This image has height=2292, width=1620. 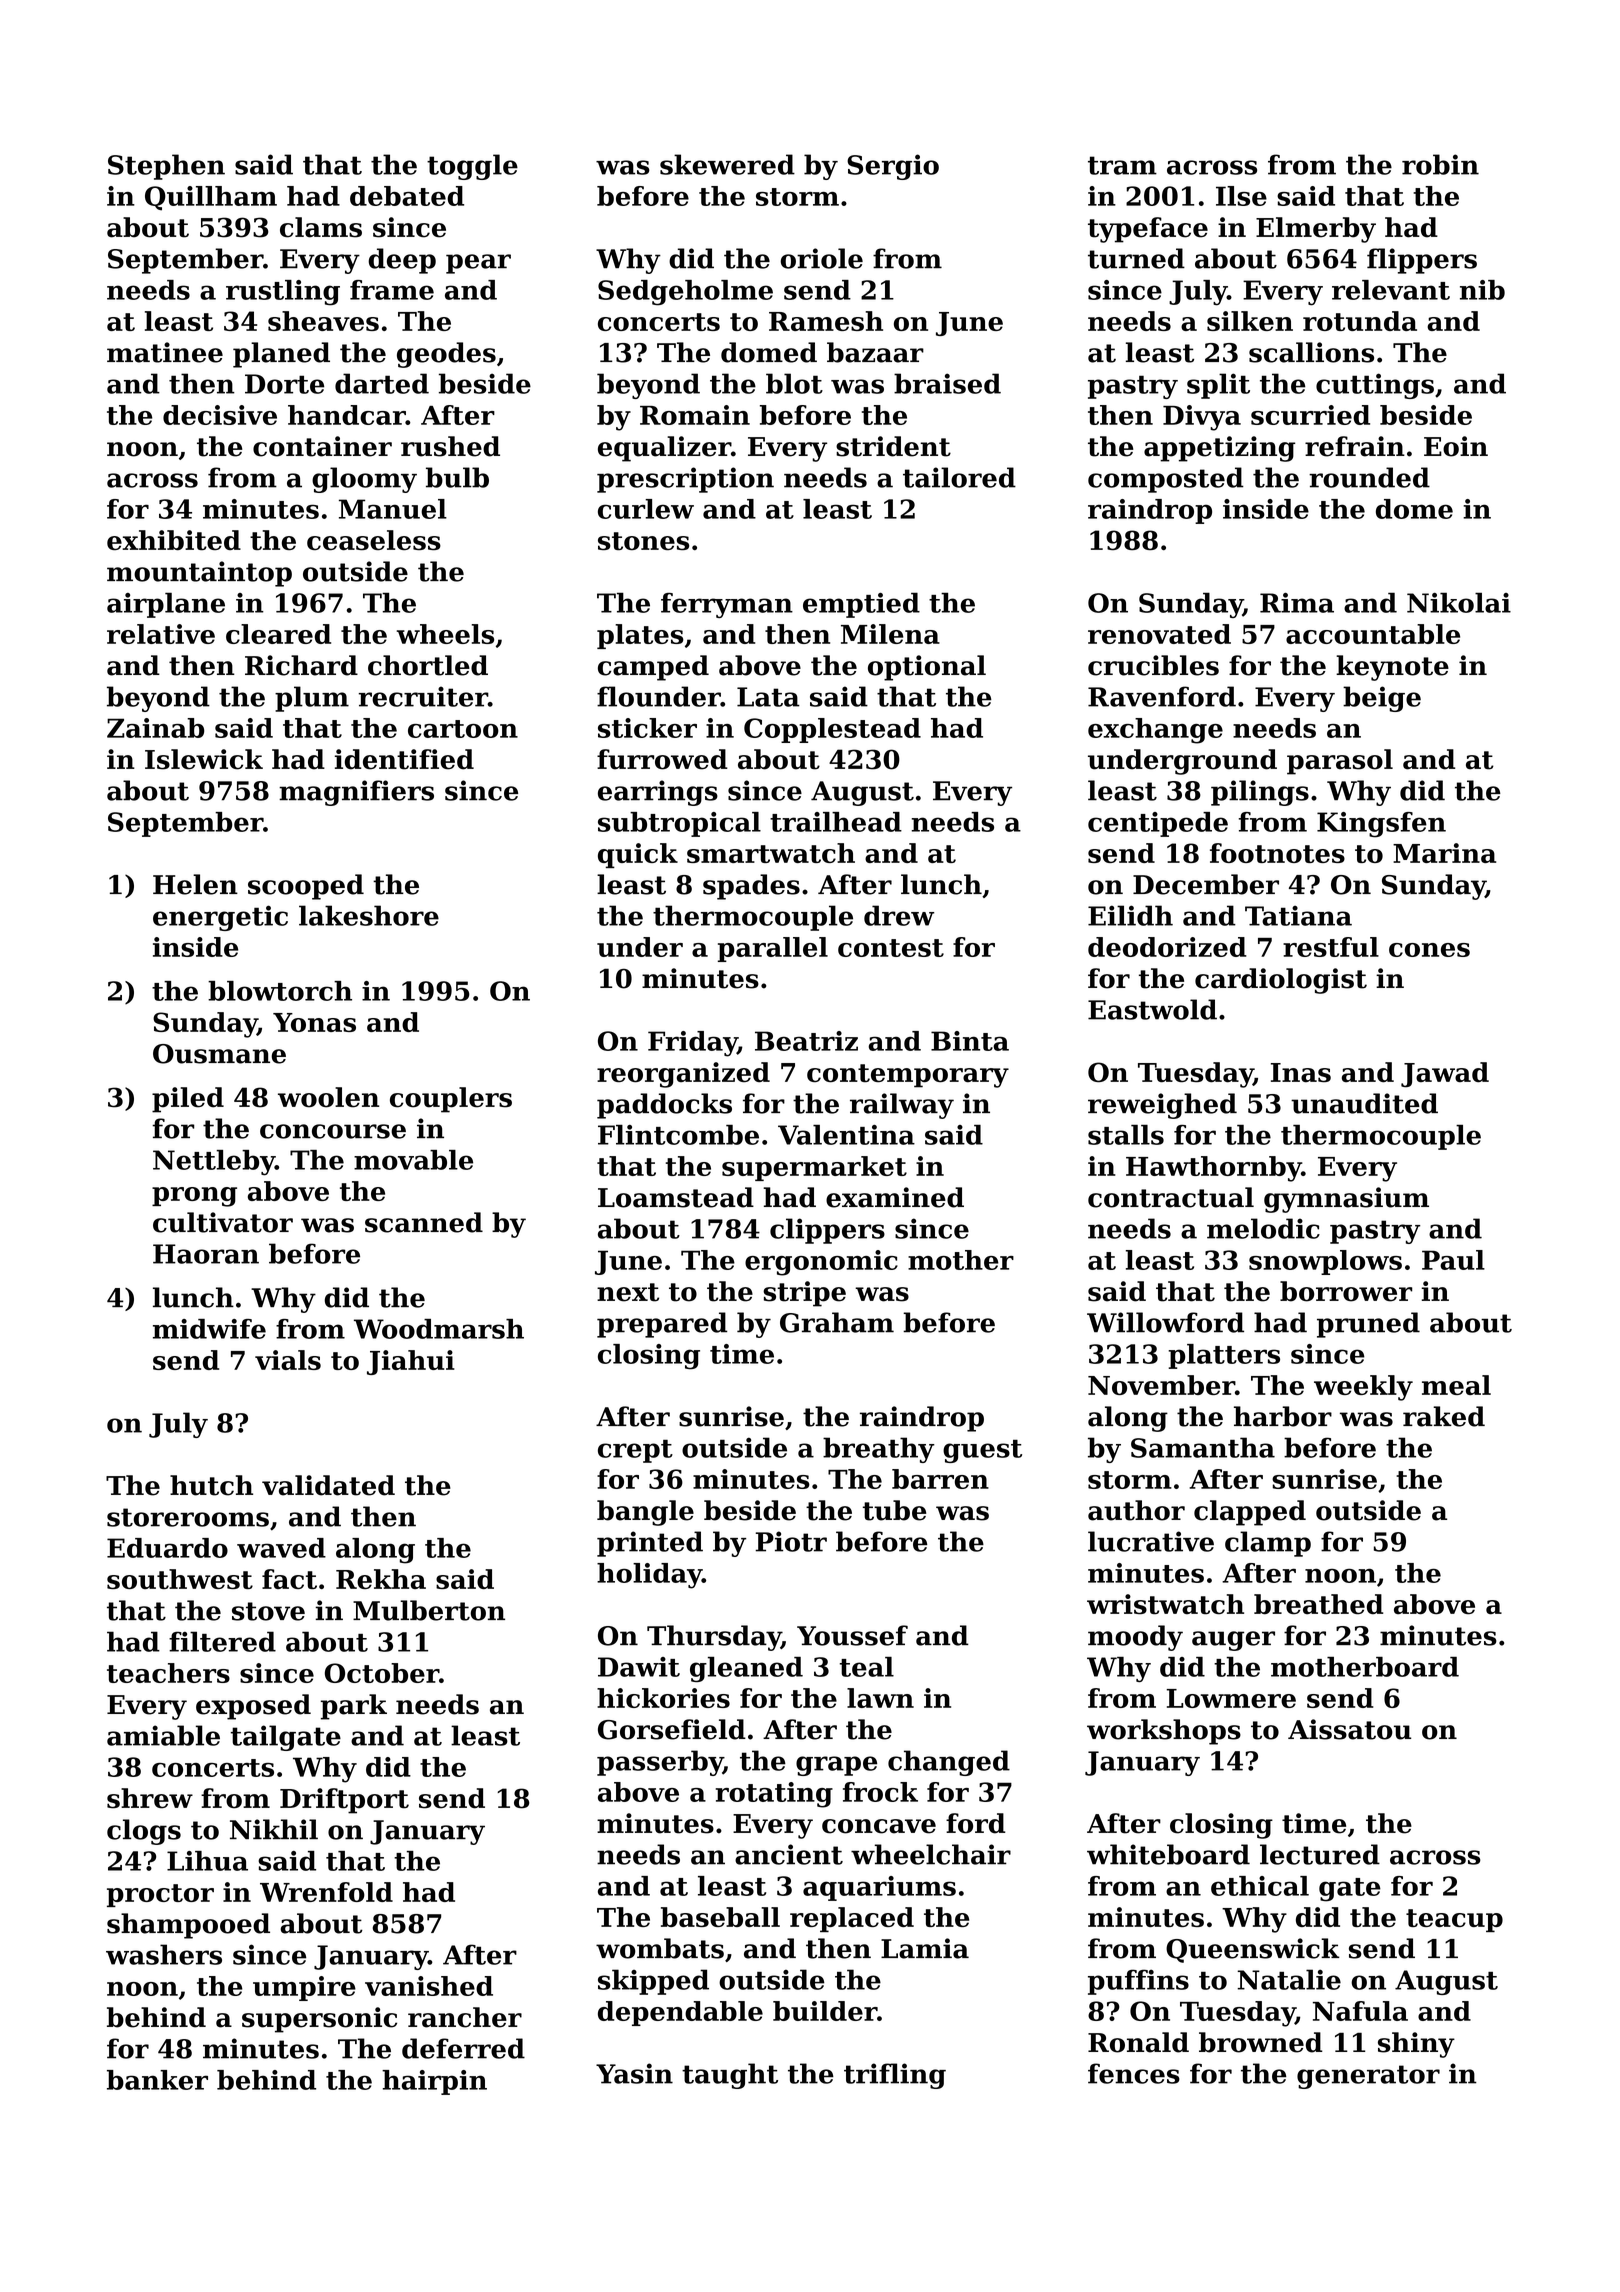 What do you see at coordinates (157, 2080) in the image?
I see `banker` at bounding box center [157, 2080].
